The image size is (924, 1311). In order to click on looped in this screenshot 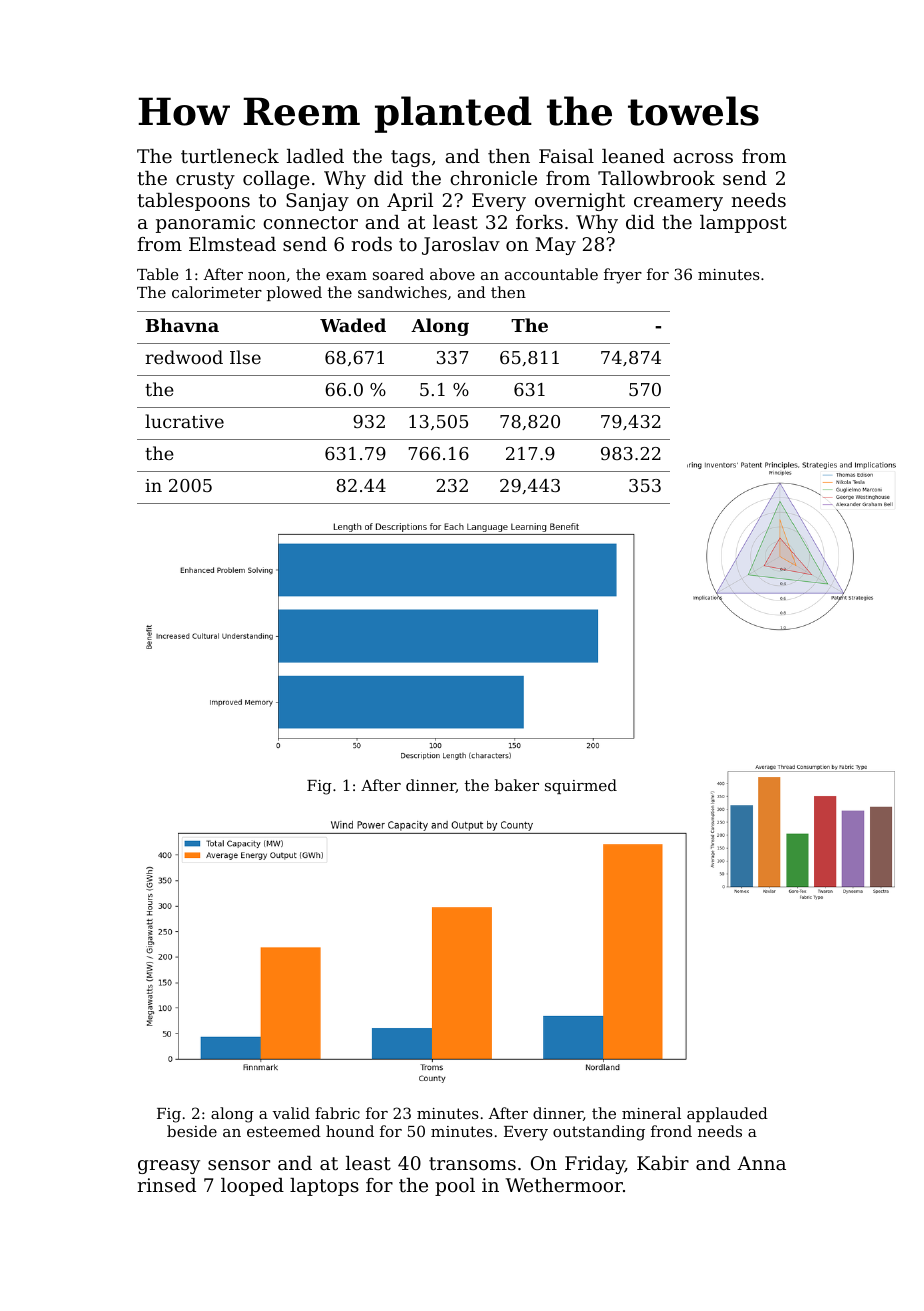, I will do `click(252, 1187)`.
